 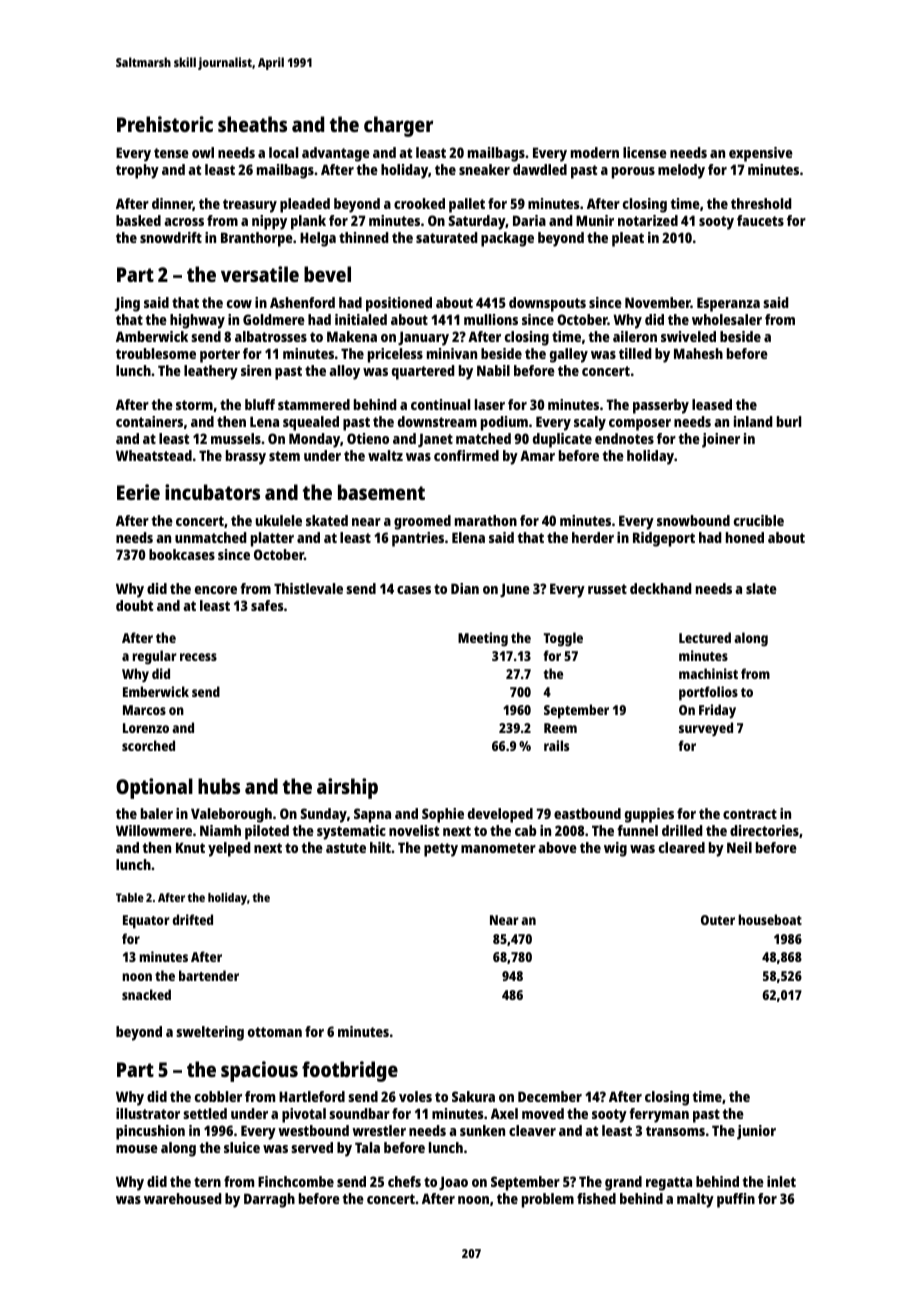 What do you see at coordinates (563, 639) in the image?
I see `Toggle` at bounding box center [563, 639].
